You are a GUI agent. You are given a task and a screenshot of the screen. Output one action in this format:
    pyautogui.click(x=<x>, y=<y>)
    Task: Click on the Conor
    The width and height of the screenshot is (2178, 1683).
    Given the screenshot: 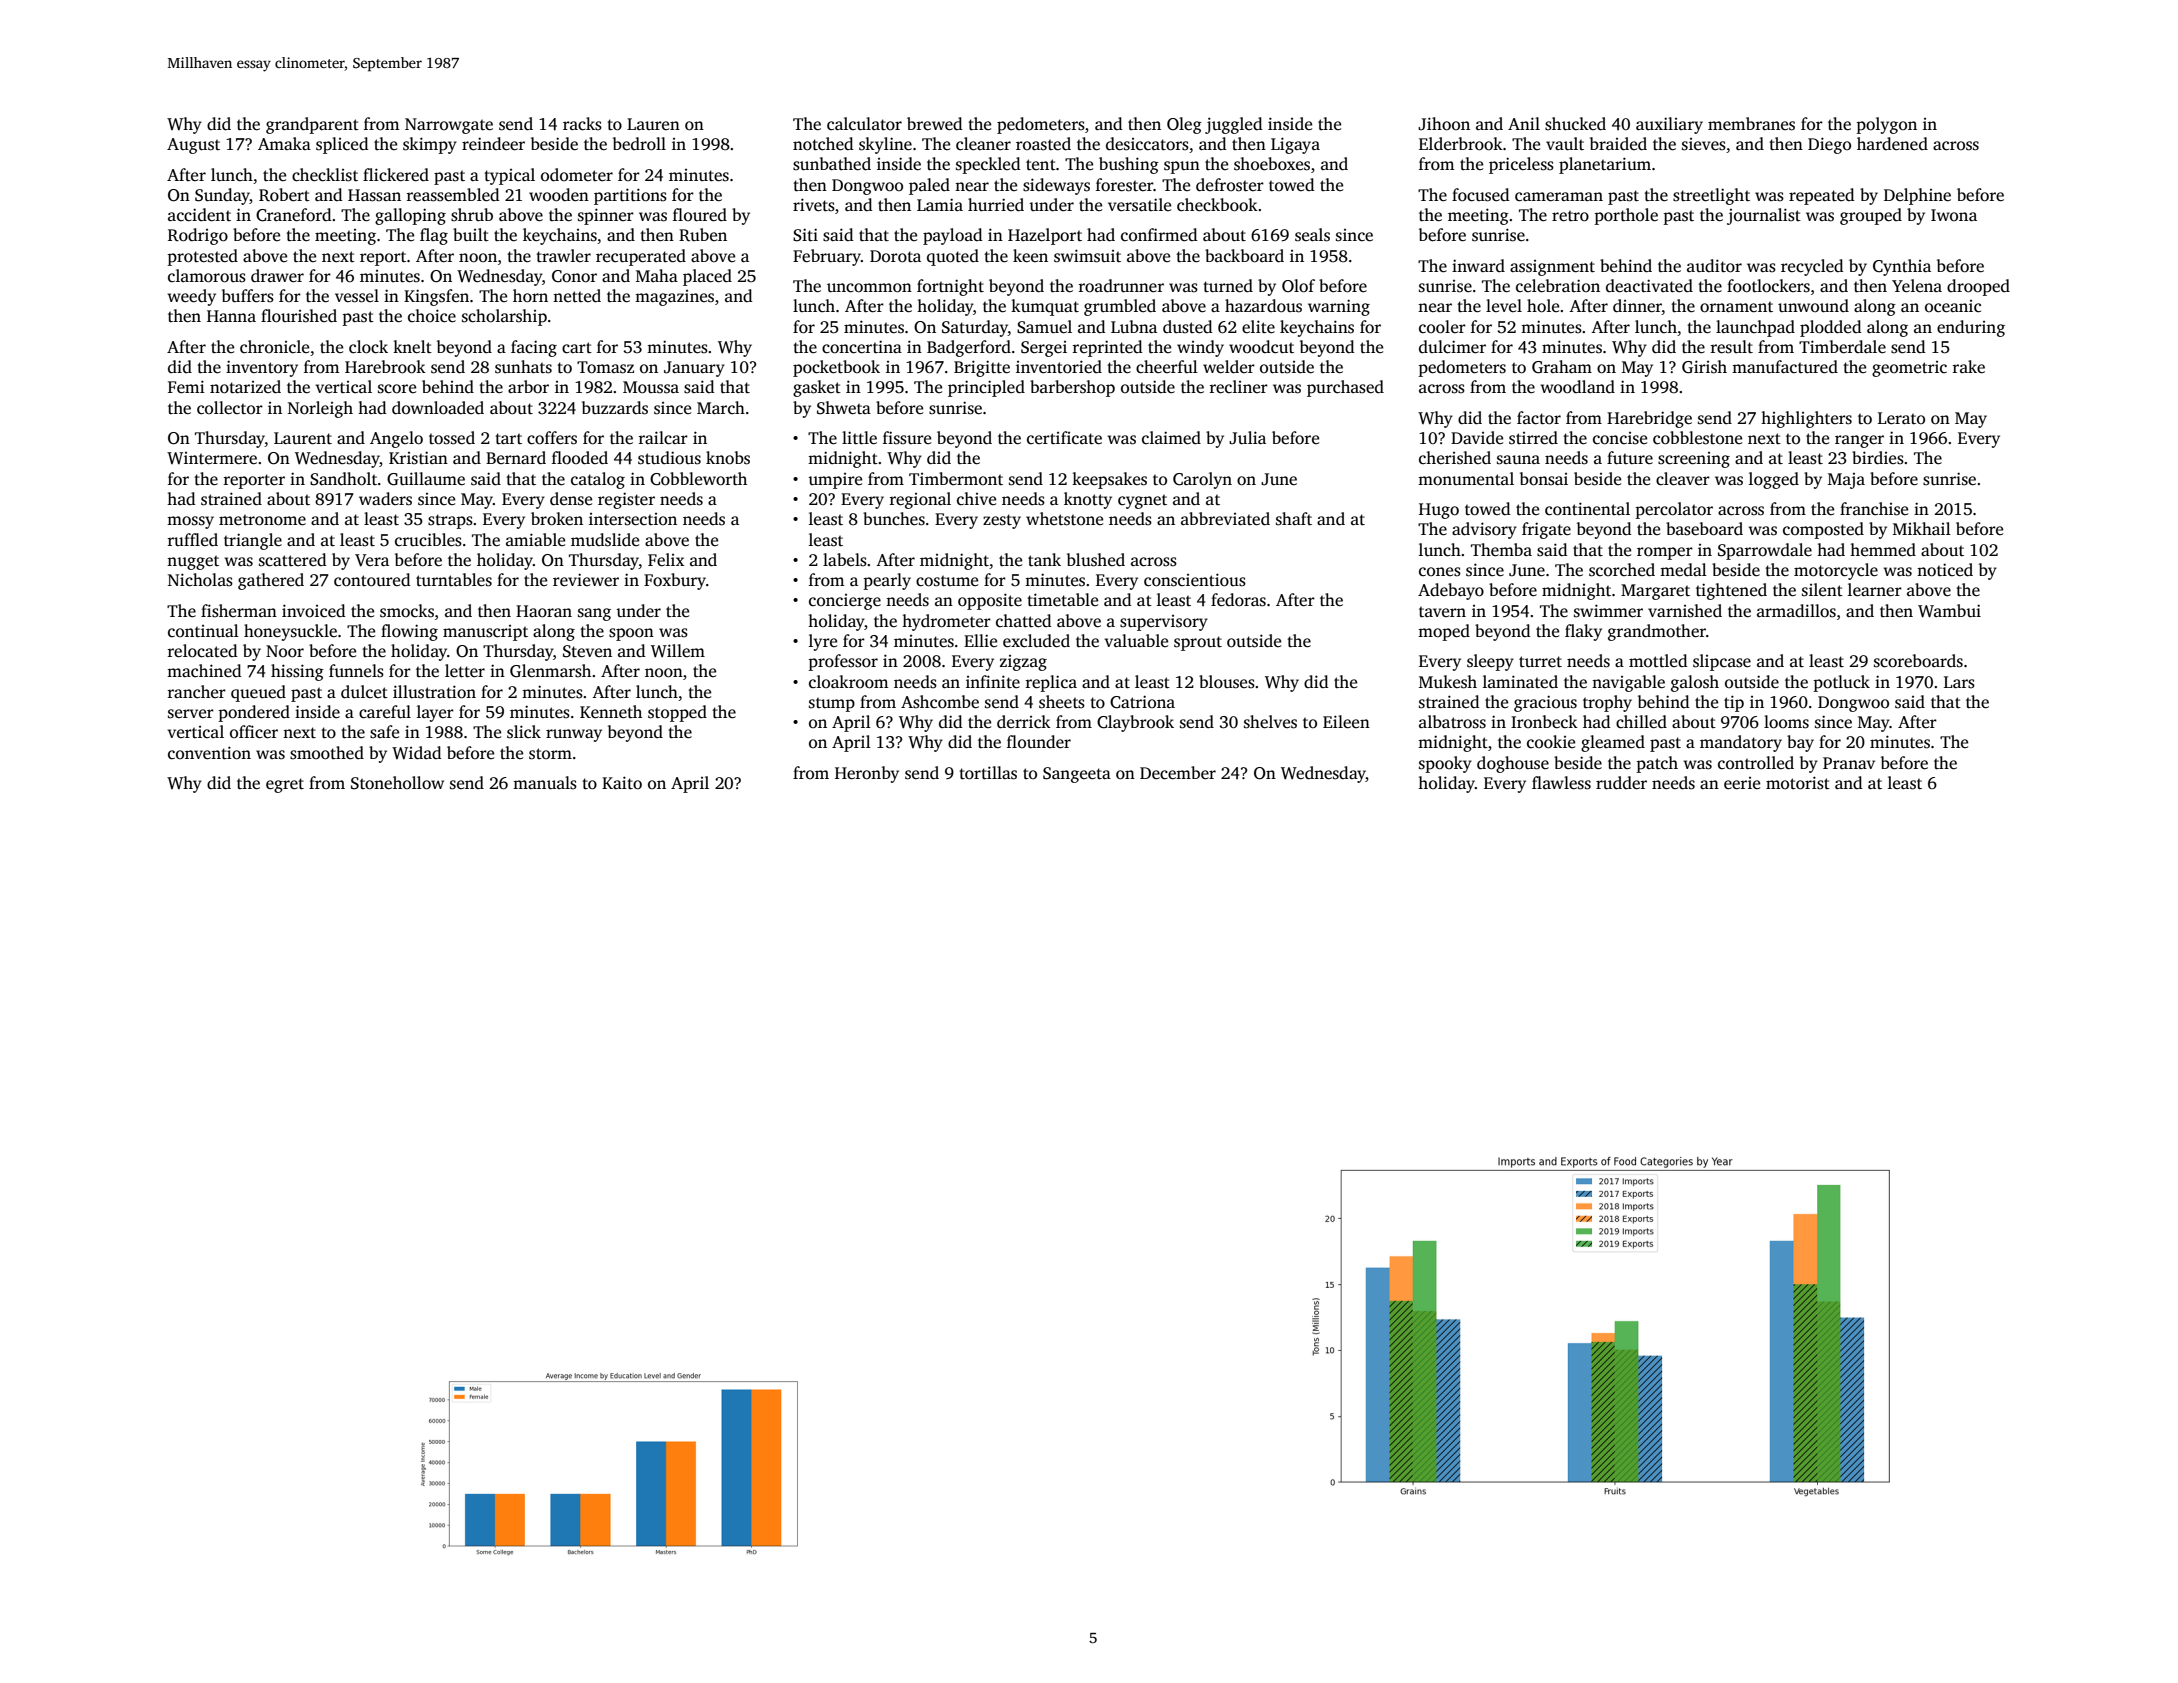 What is the action you would take?
    pyautogui.click(x=574, y=276)
